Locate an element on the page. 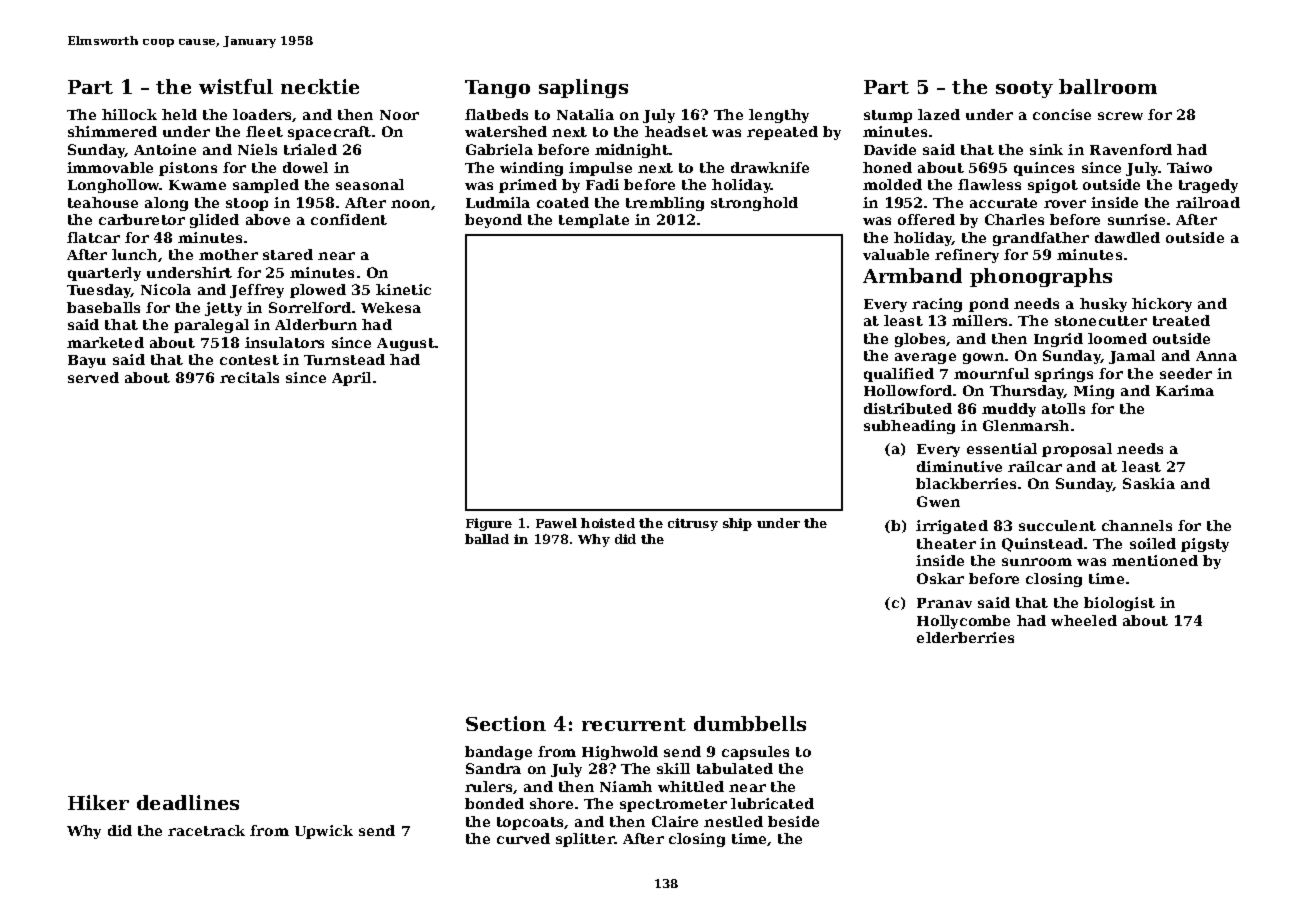 This page has height=924, width=1308. ship is located at coordinates (737, 524).
